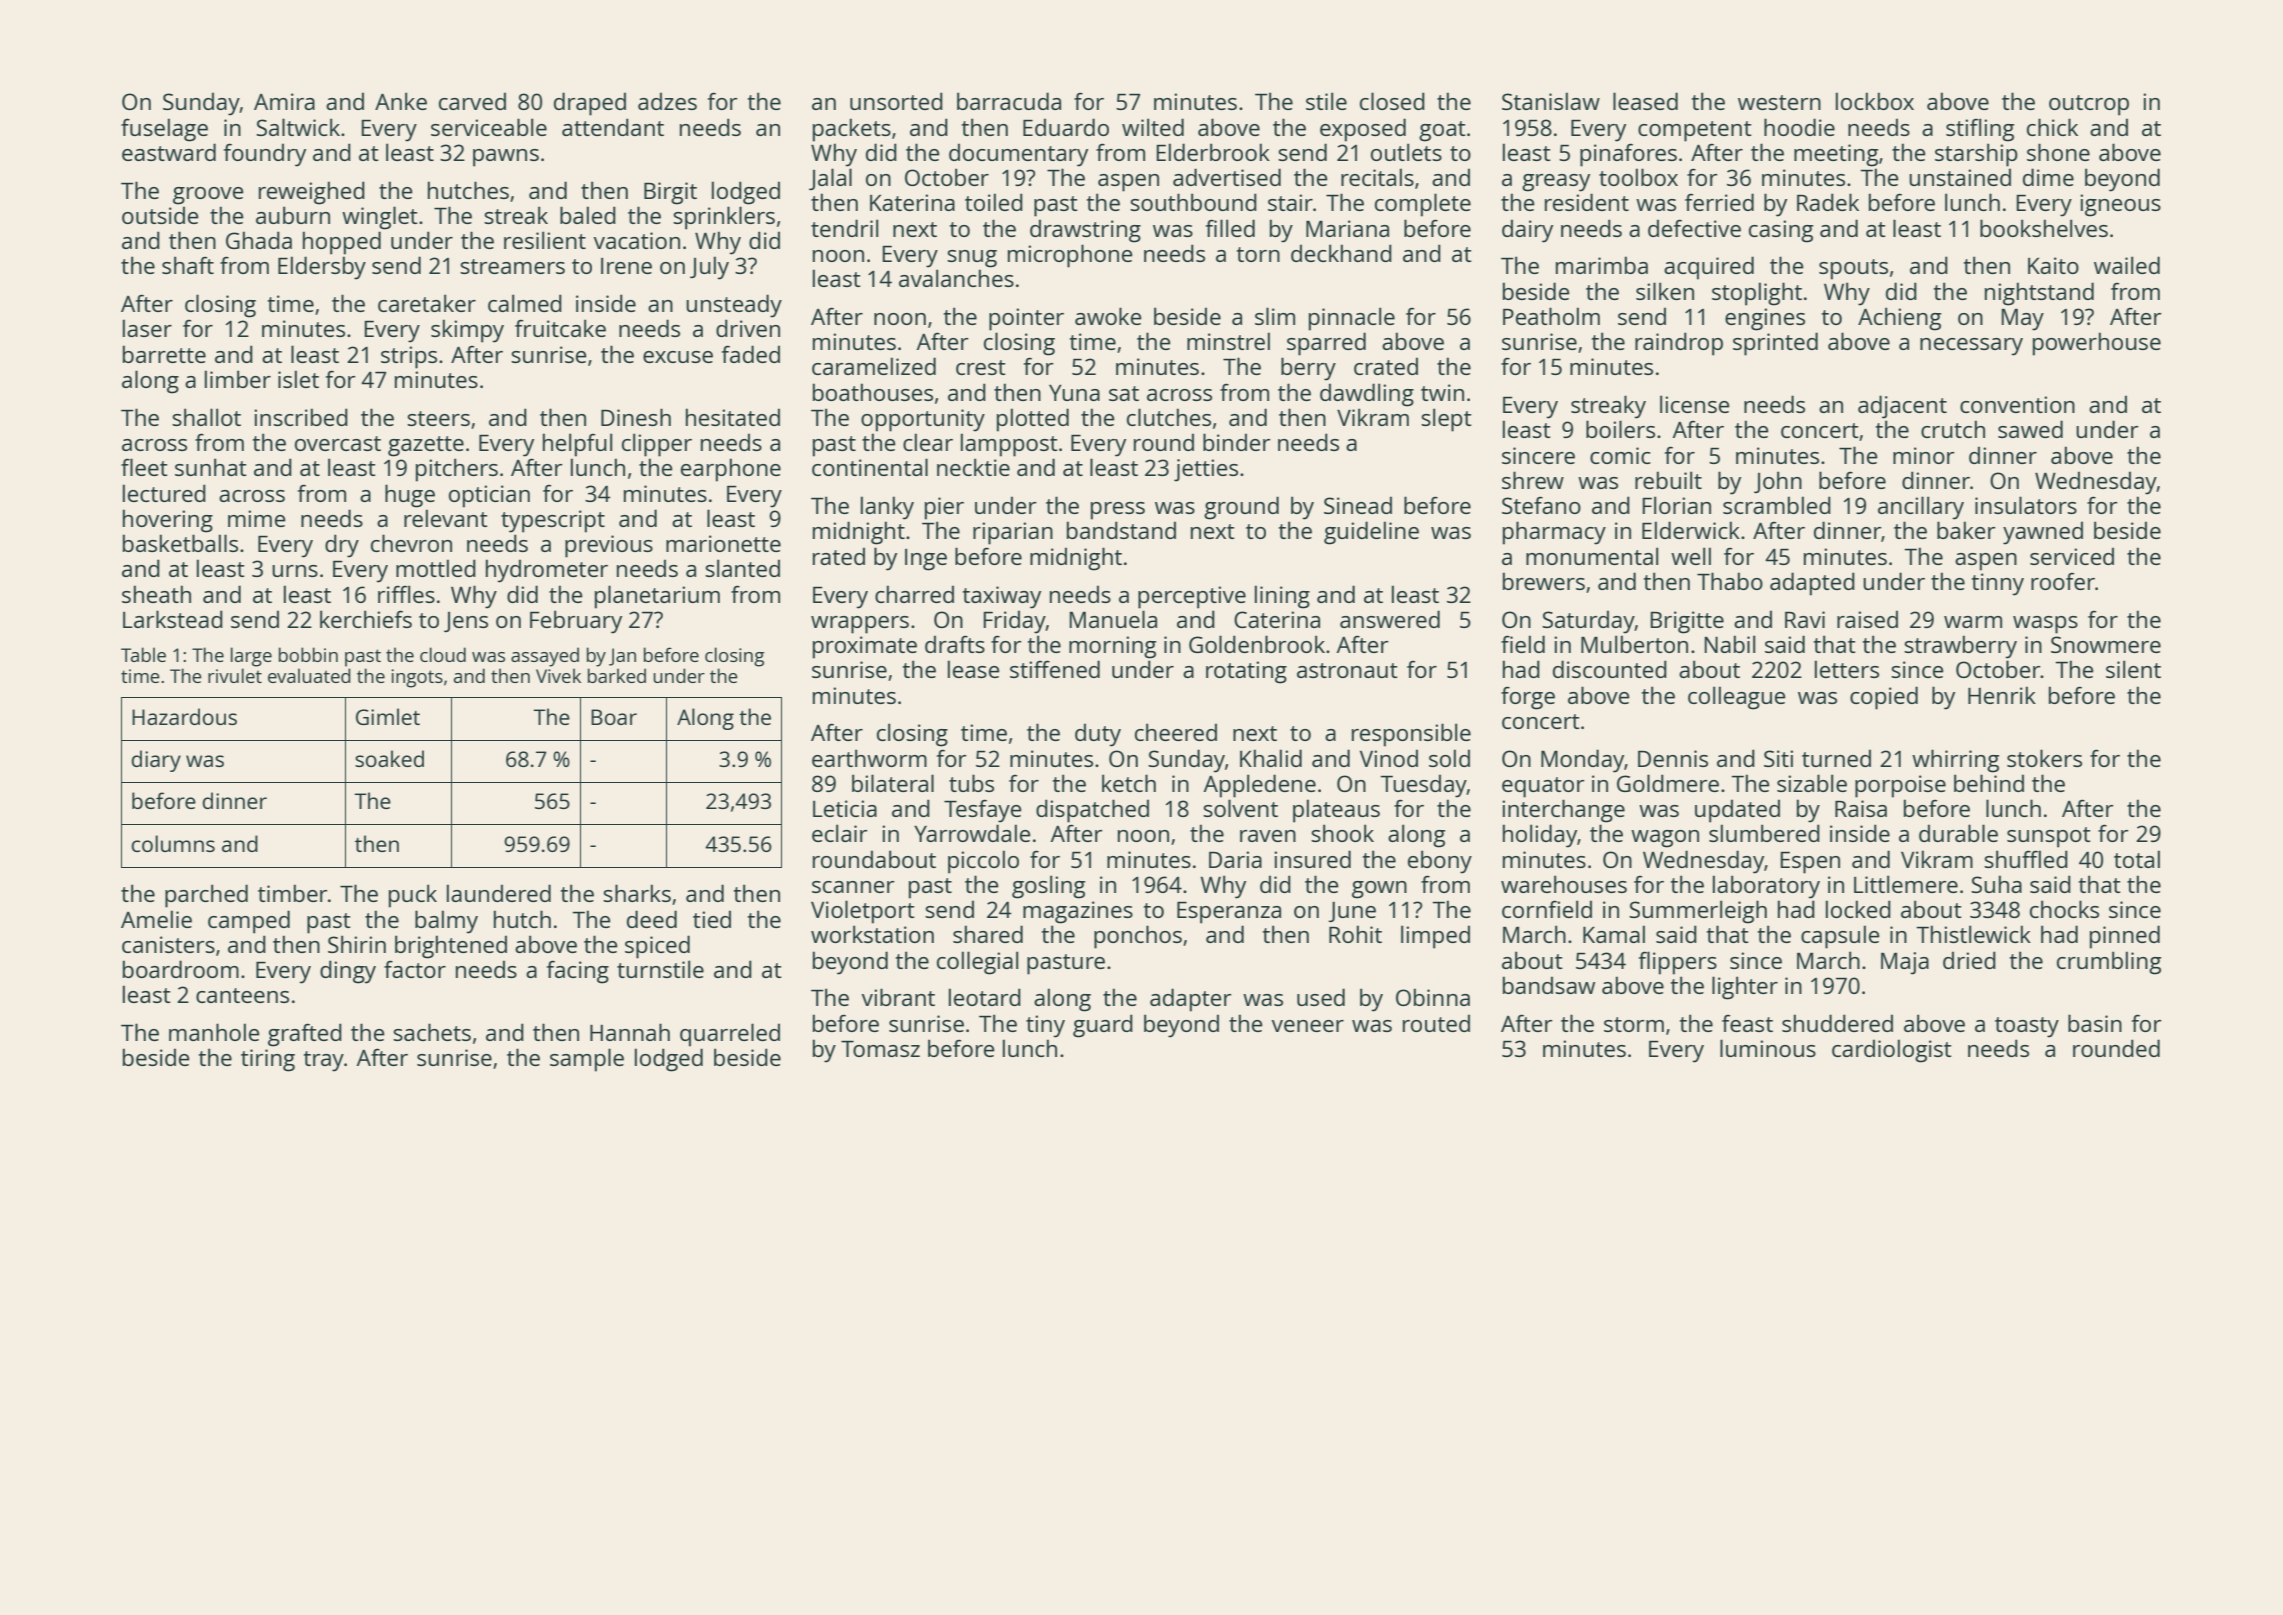 Image resolution: width=2283 pixels, height=1615 pixels. What do you see at coordinates (1694, 228) in the document?
I see `defective` at bounding box center [1694, 228].
